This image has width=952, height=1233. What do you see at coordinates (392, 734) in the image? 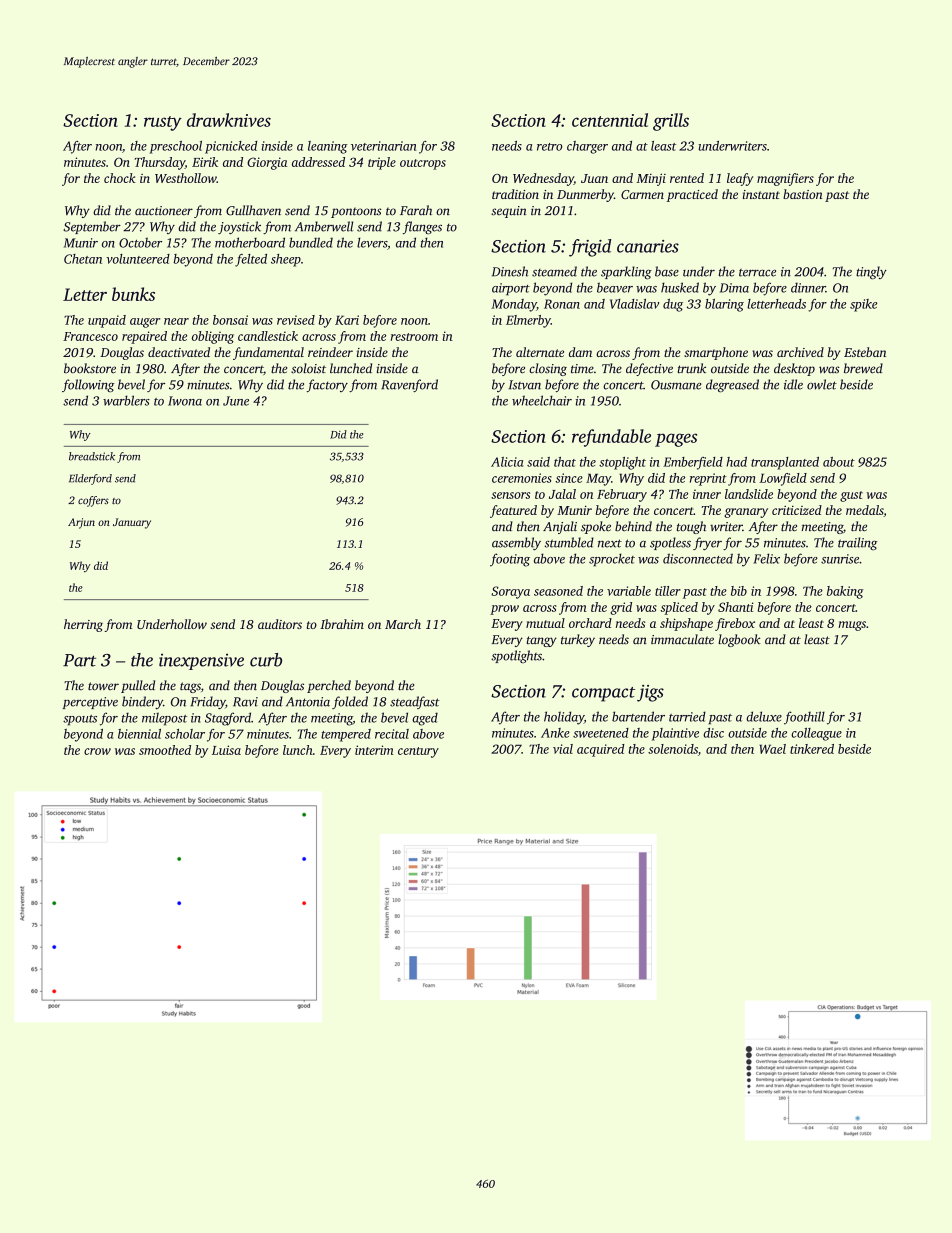
I see `recital` at bounding box center [392, 734].
